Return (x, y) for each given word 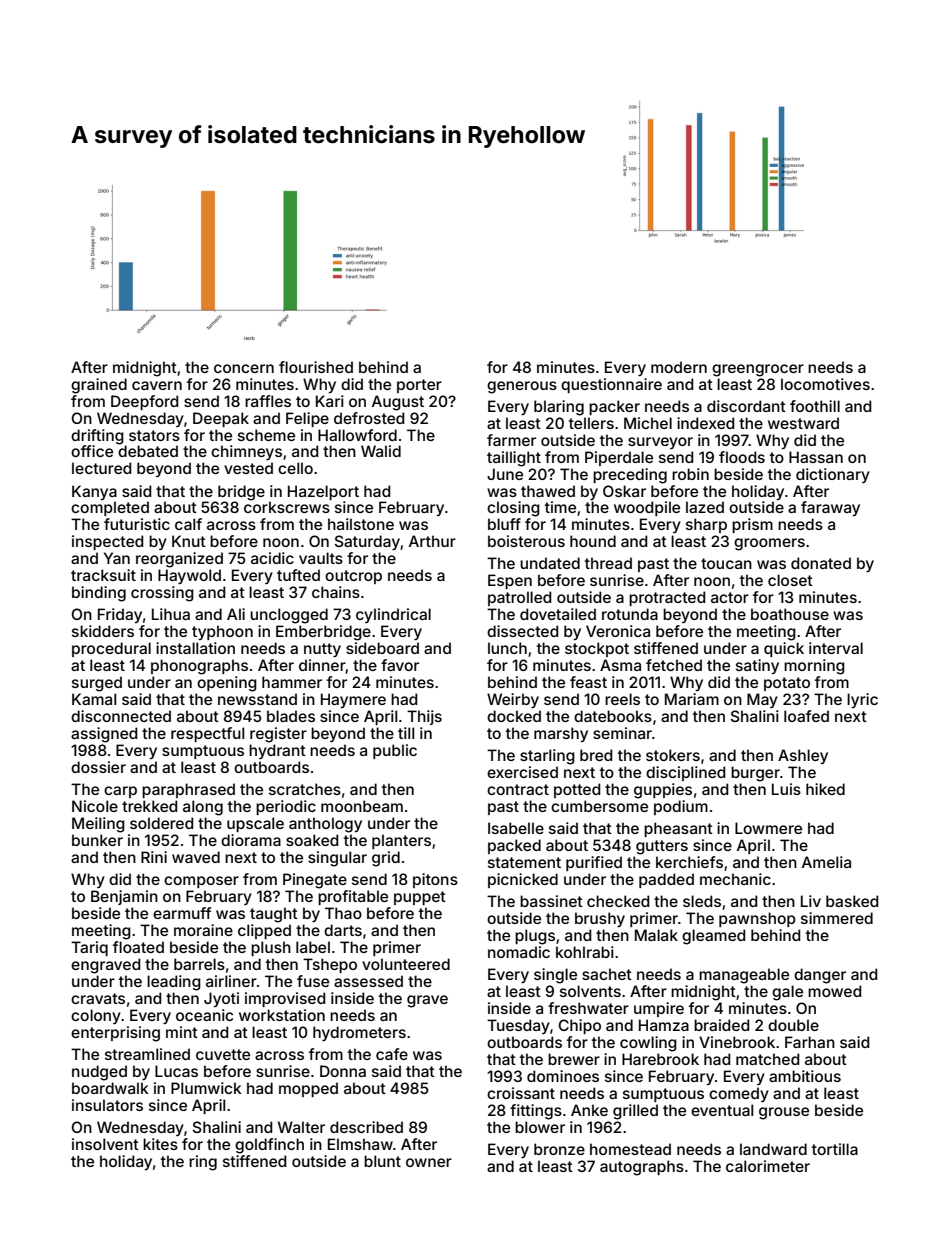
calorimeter (768, 1166)
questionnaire (611, 385)
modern (679, 367)
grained (99, 386)
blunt (382, 1161)
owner (429, 1162)
